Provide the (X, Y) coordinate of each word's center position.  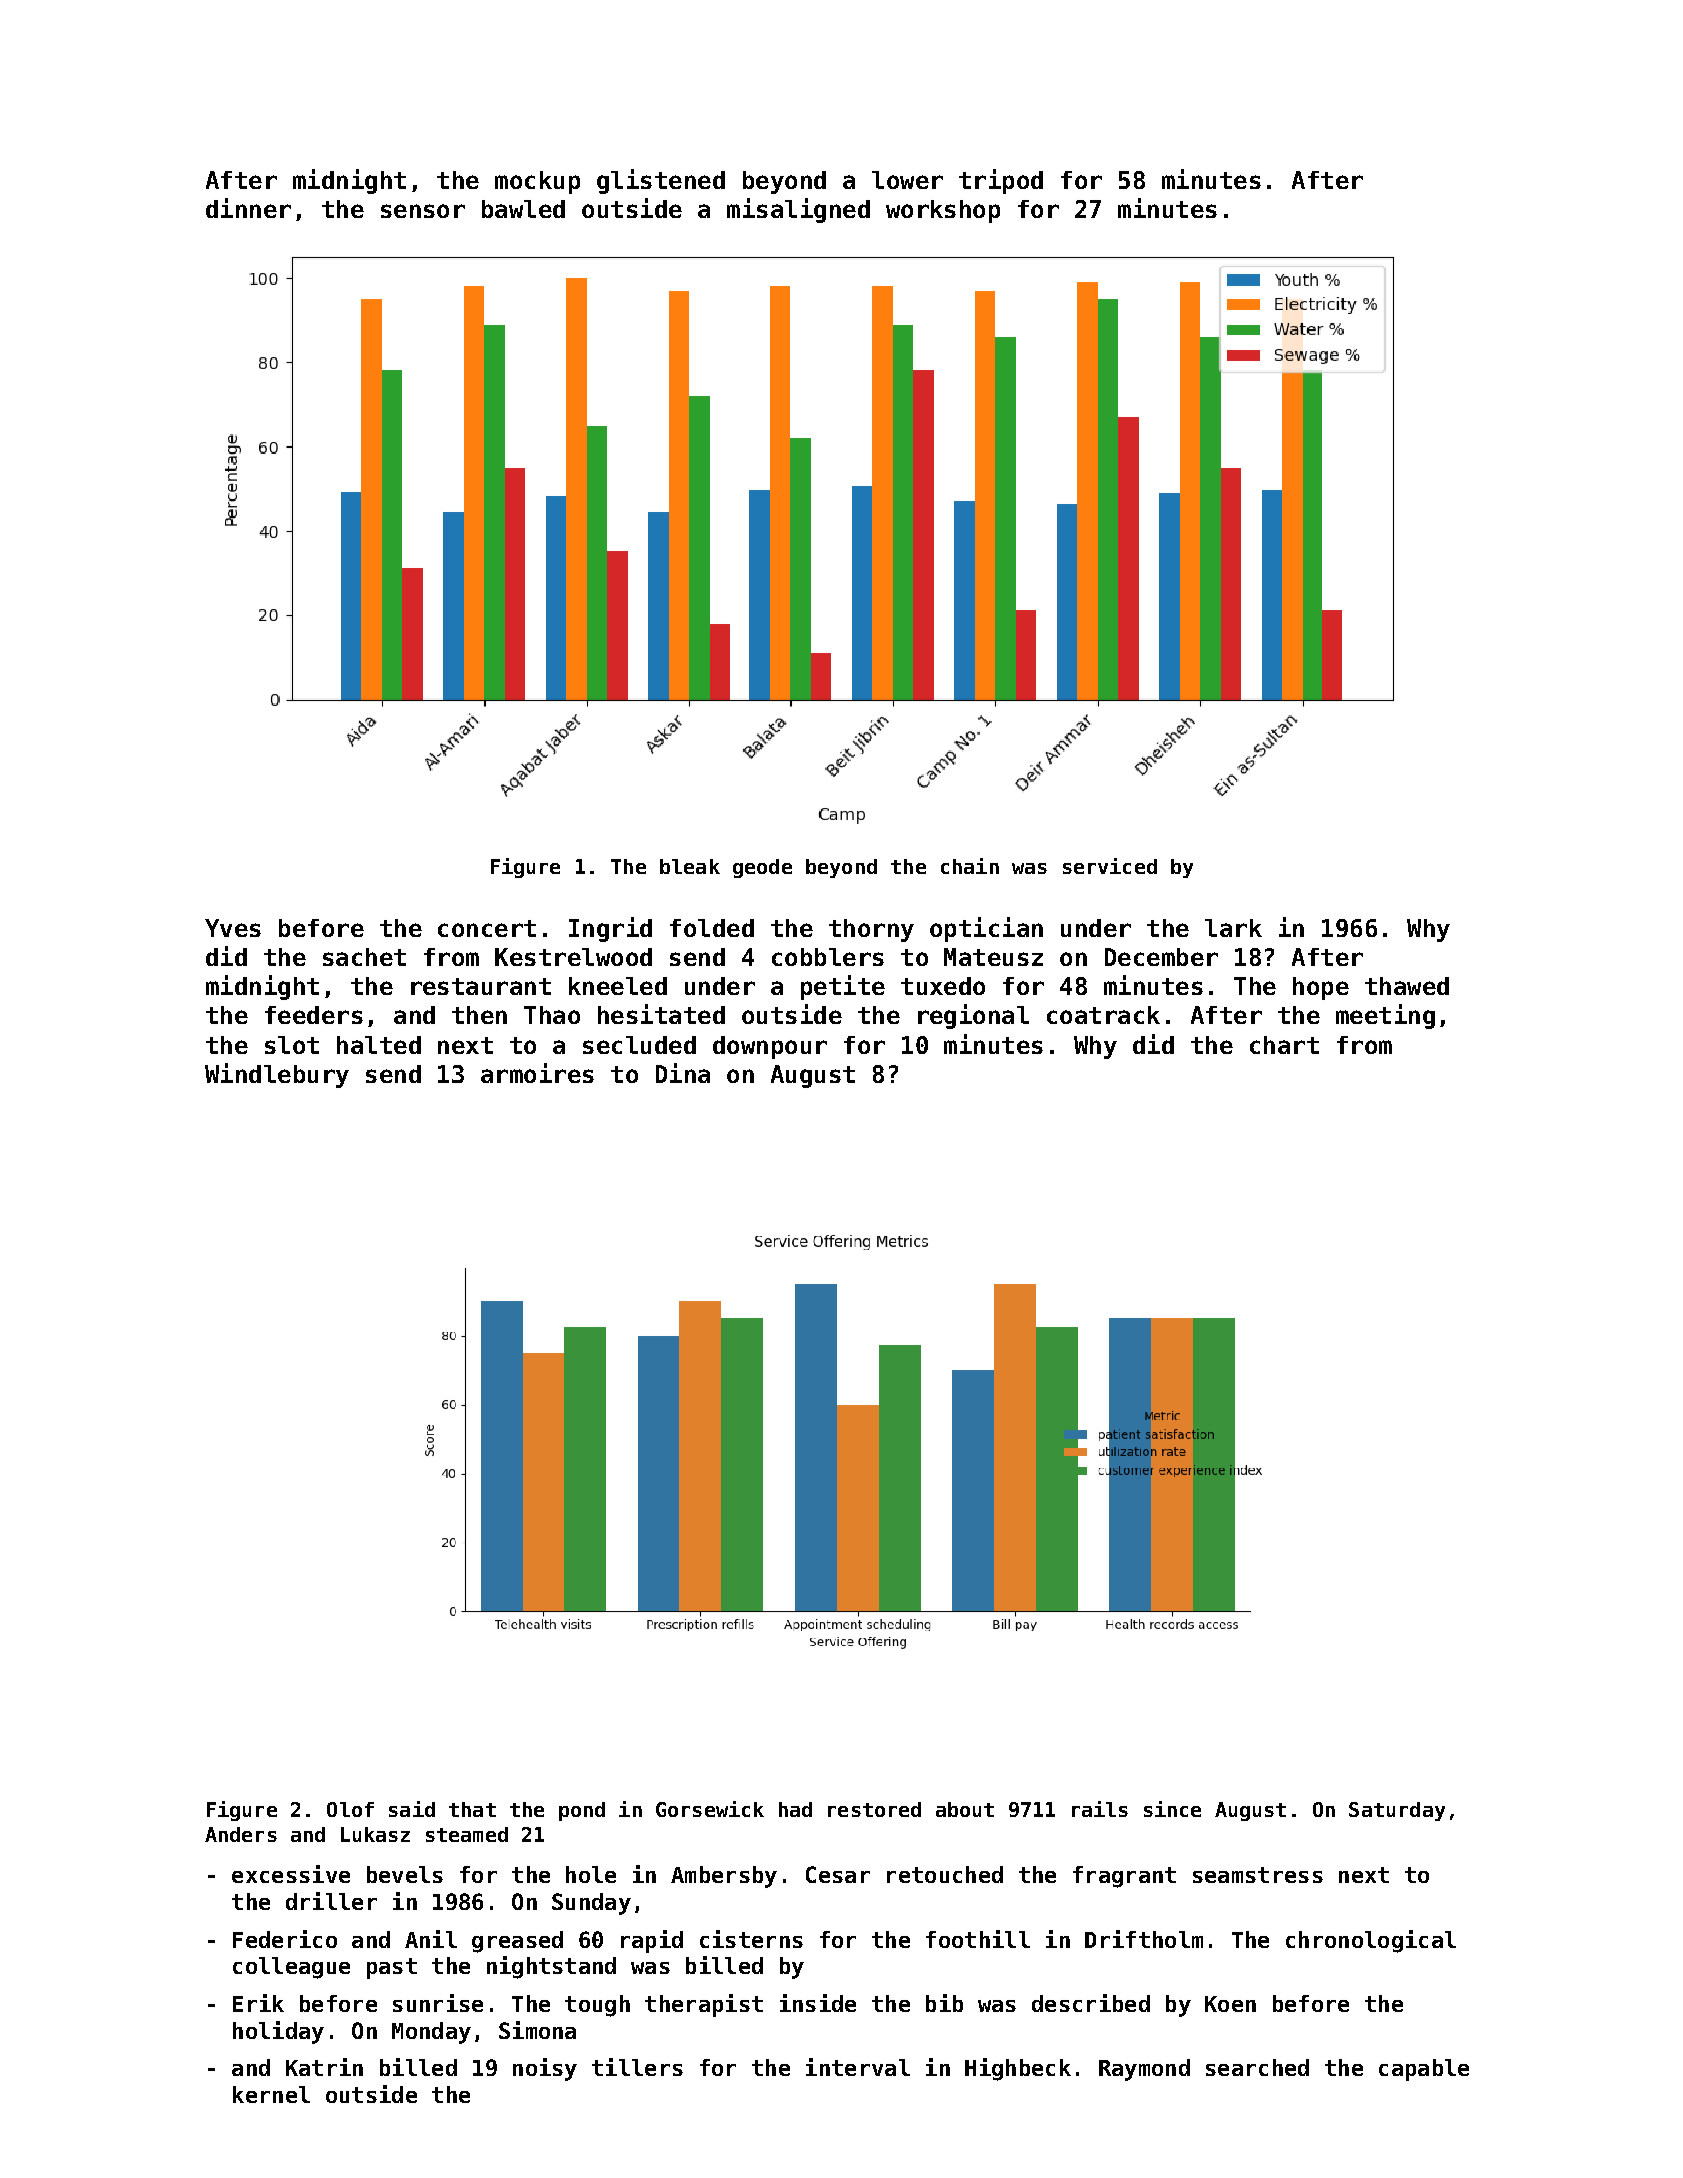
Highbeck (1018, 2069)
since (1172, 1809)
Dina (683, 1073)
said (412, 1809)
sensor (423, 211)
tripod (1001, 181)
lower (907, 180)
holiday (278, 2032)
